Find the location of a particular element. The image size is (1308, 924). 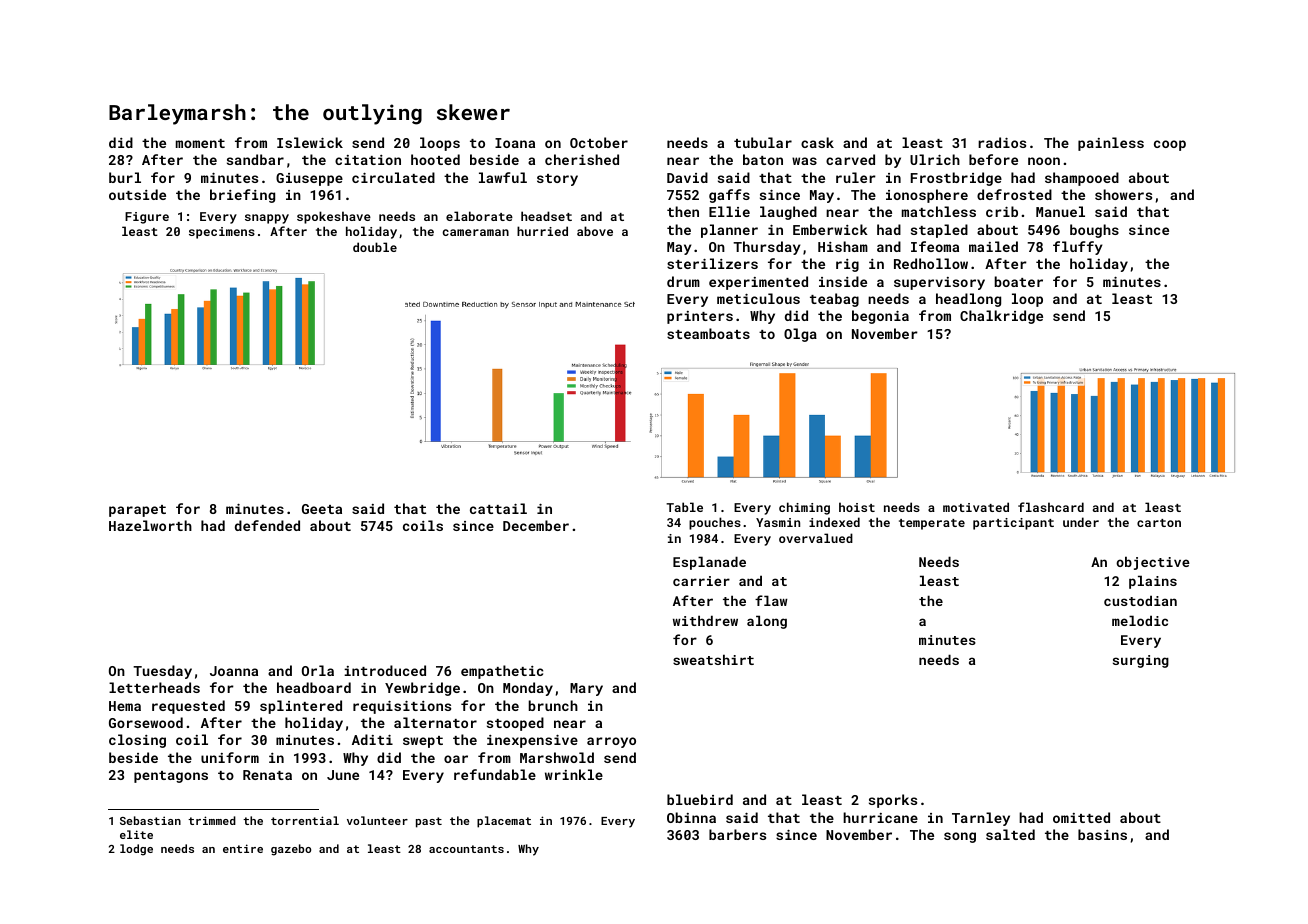

radios is located at coordinates (1002, 142).
